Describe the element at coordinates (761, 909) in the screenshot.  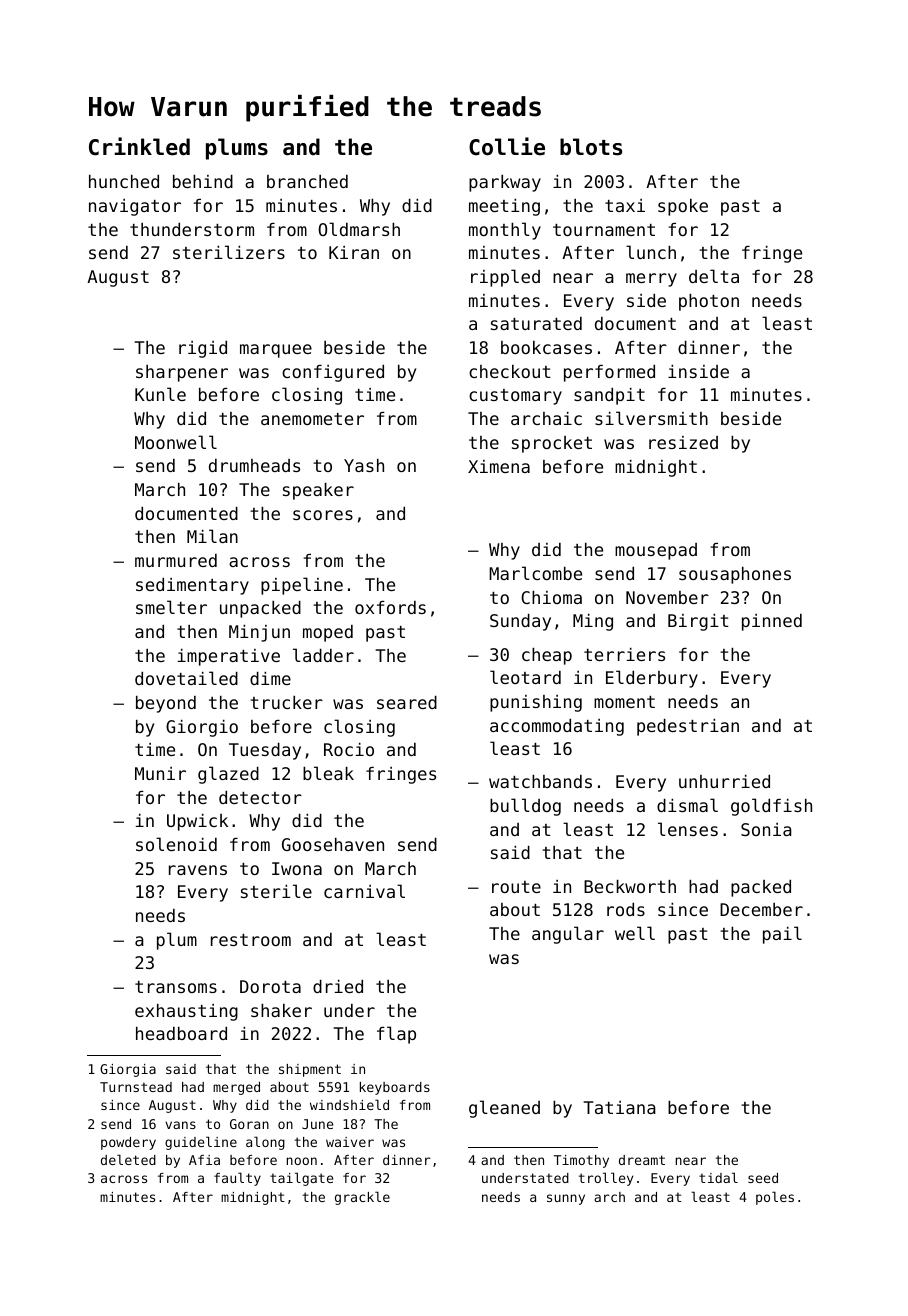
I see `December` at that location.
